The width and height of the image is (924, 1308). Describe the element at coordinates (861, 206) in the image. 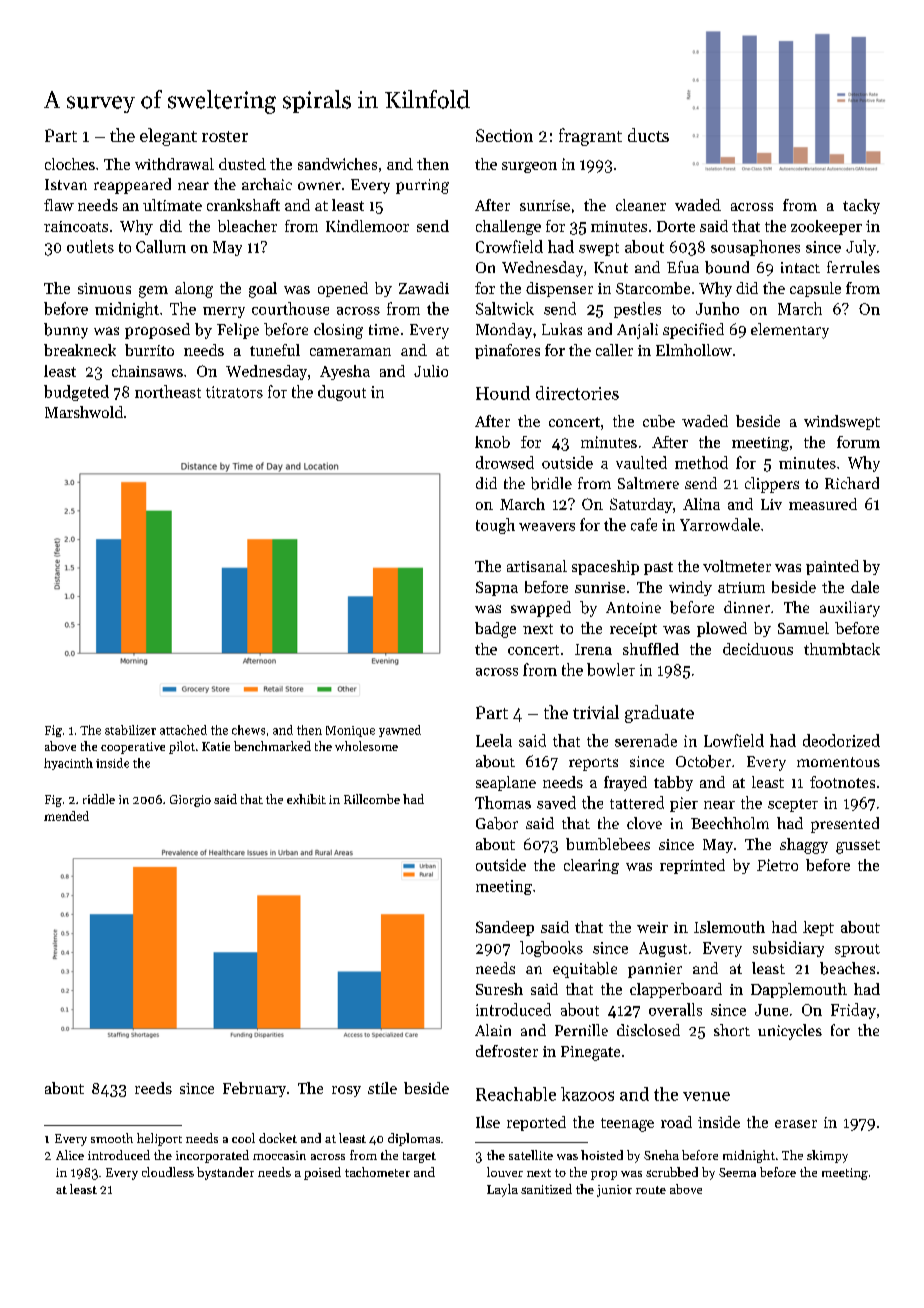

I see `tacky` at that location.
